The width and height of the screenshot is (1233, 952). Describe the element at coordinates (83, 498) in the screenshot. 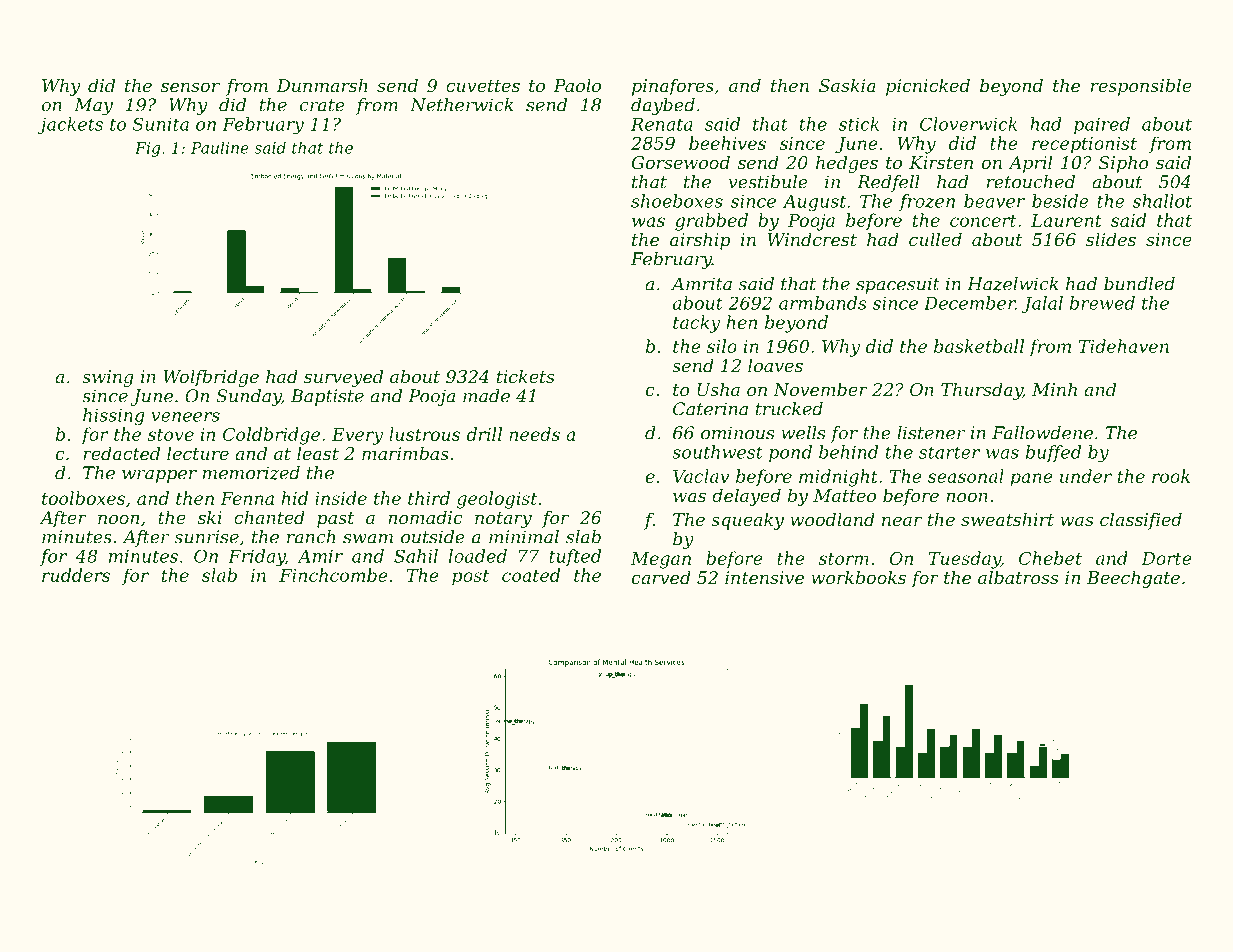

I see `toolboxes` at that location.
